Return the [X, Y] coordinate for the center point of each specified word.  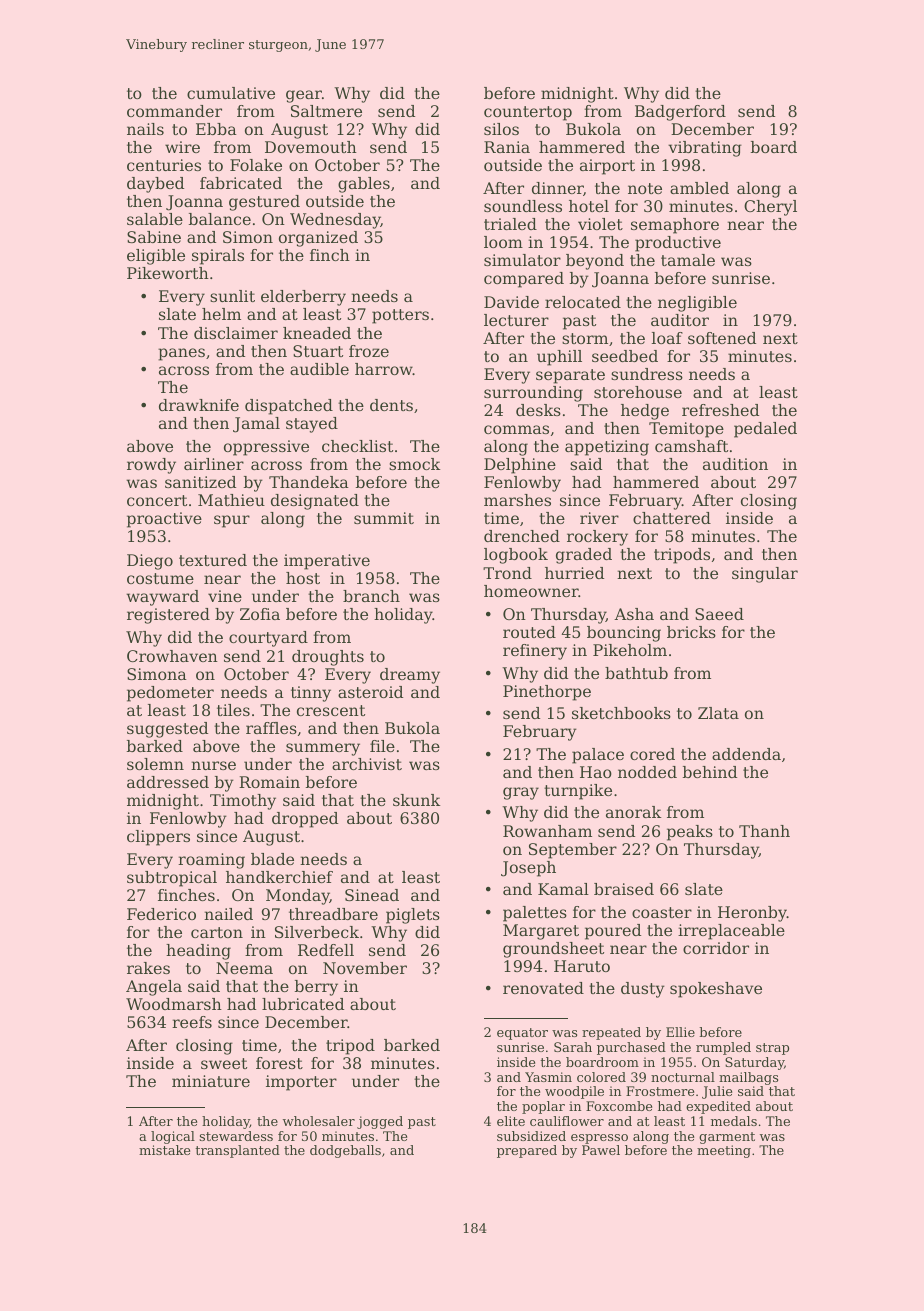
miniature [211, 1081]
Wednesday [335, 221]
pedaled [765, 430]
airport [607, 167]
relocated [583, 302]
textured [213, 560]
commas [516, 429]
